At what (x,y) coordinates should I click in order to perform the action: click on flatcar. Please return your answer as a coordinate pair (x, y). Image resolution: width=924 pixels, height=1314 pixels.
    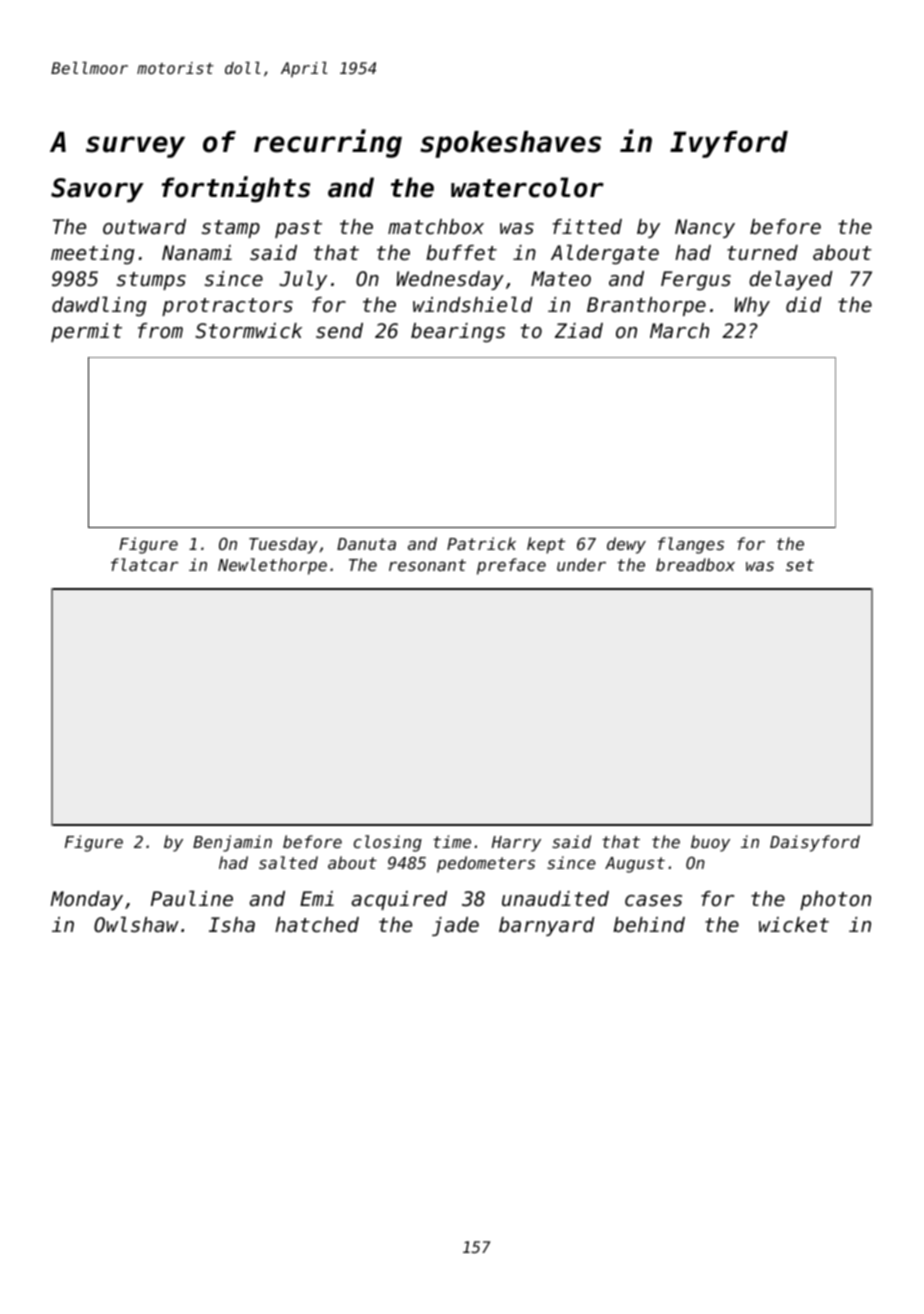
    Looking at the image, I should click on (144, 564).
